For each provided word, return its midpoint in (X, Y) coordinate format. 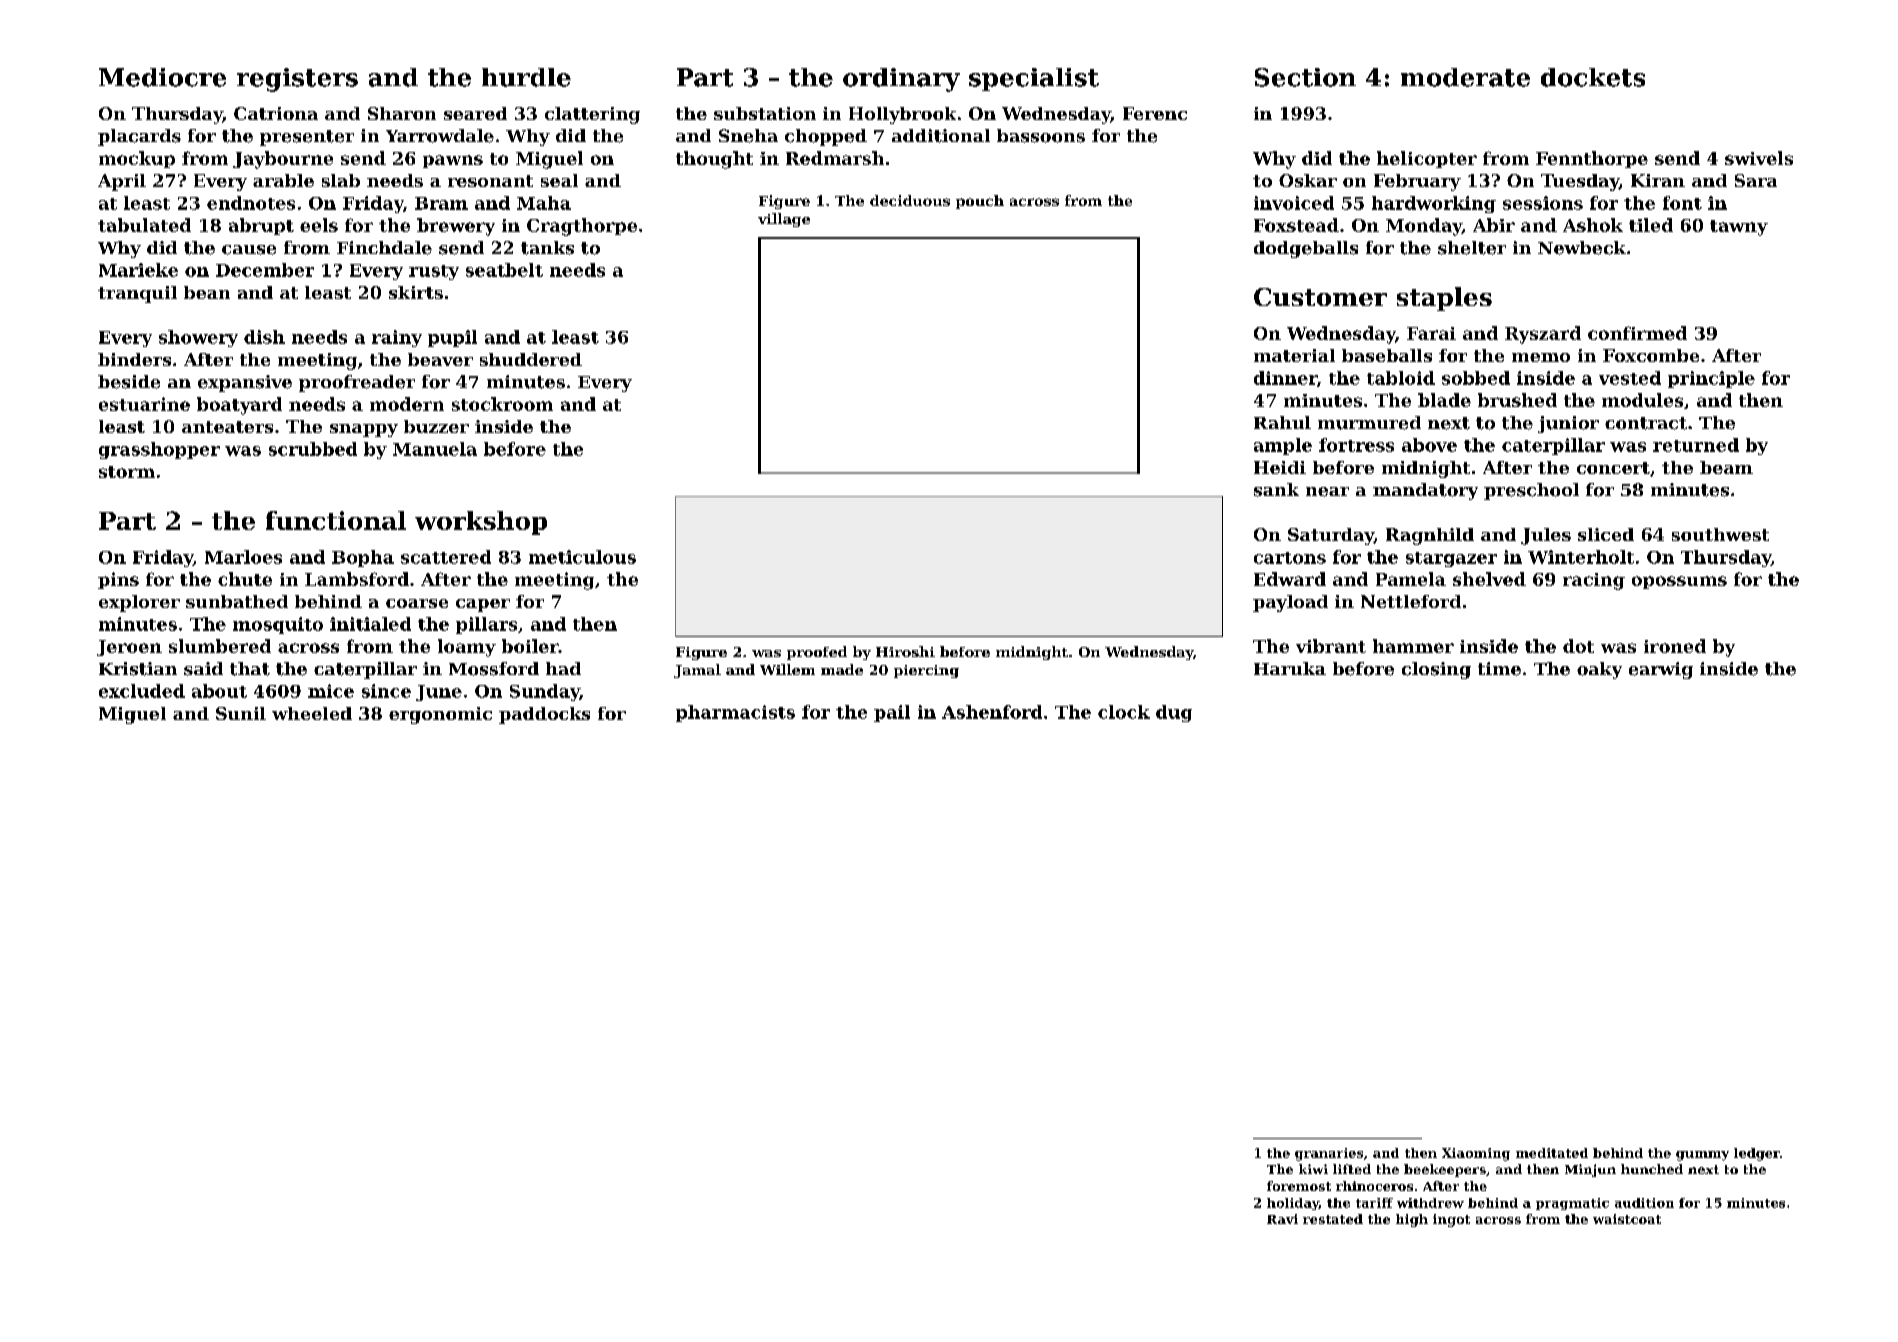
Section (1305, 77)
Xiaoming (1476, 1154)
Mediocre (162, 77)
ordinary (901, 80)
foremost (1299, 1186)
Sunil (241, 713)
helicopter (1427, 159)
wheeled (312, 713)
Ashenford (992, 712)
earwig (1661, 670)
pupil (452, 338)
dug (1174, 713)
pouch (980, 202)
